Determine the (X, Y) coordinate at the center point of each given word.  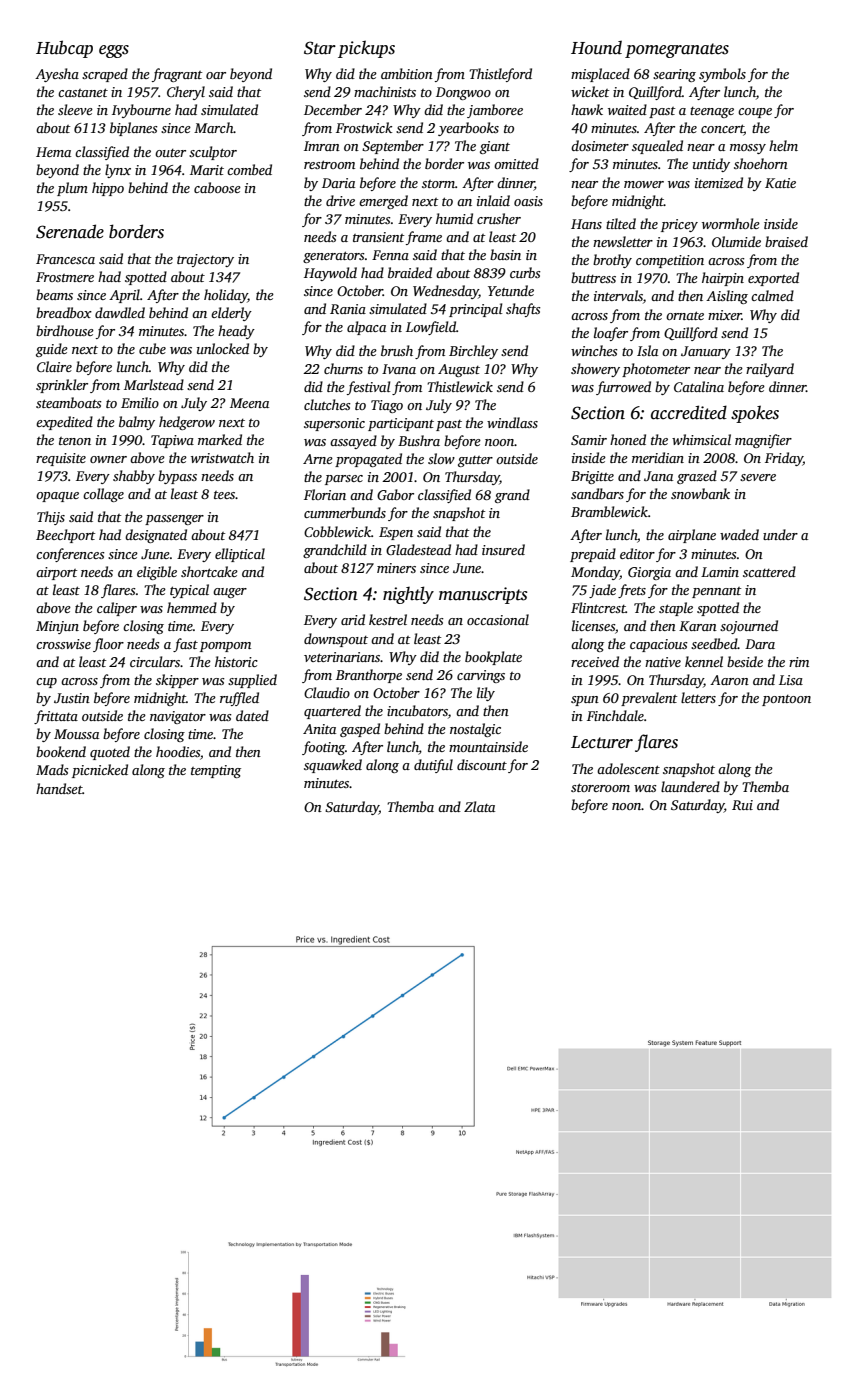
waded (739, 534)
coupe (755, 113)
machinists (385, 91)
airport (56, 573)
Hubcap (64, 49)
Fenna (390, 255)
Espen (396, 533)
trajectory (205, 260)
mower (644, 184)
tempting (216, 771)
